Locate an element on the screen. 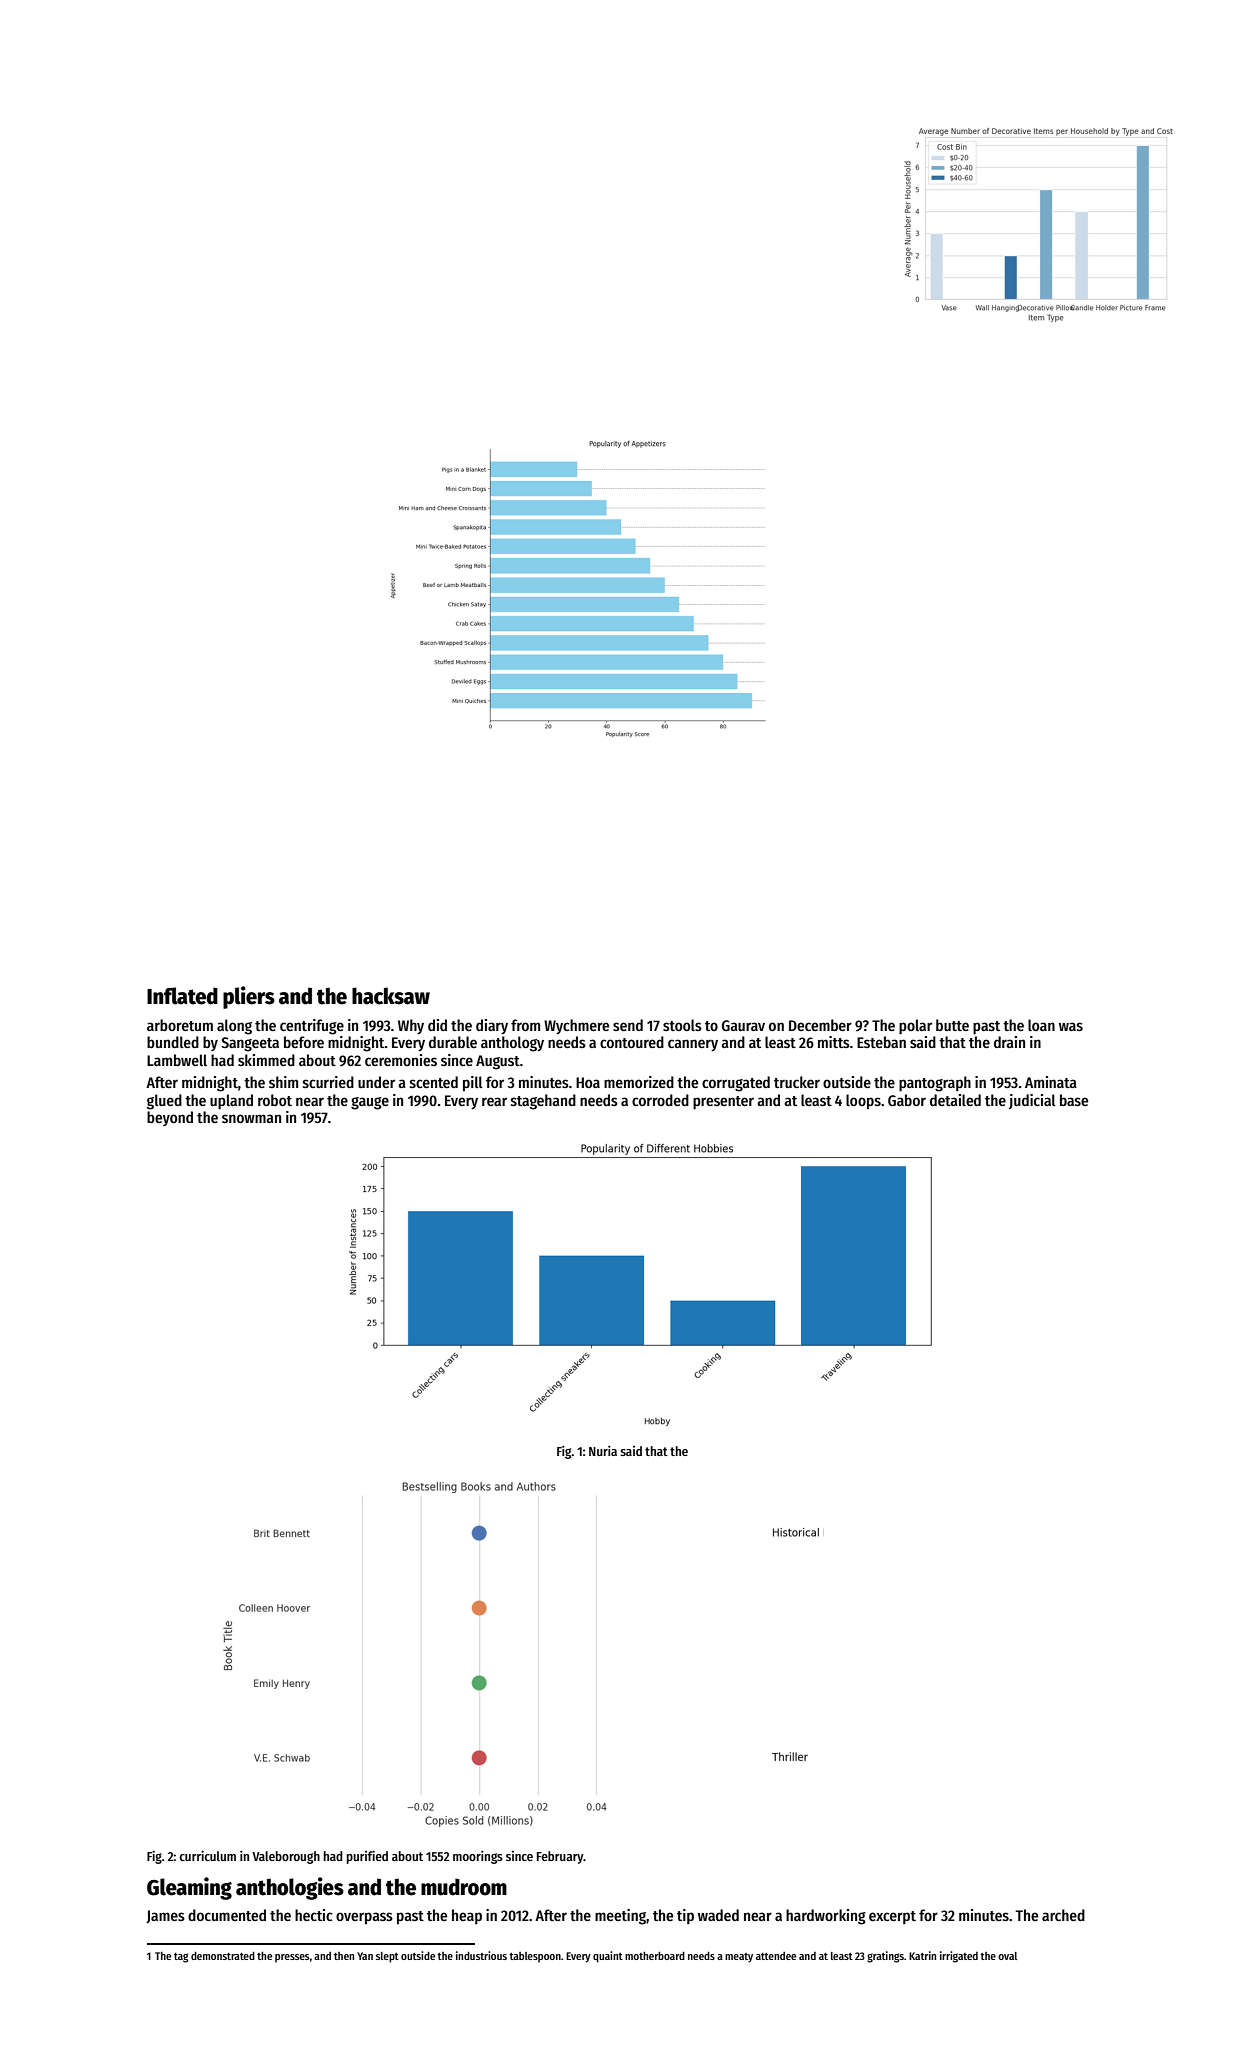  presenter is located at coordinates (723, 1103).
